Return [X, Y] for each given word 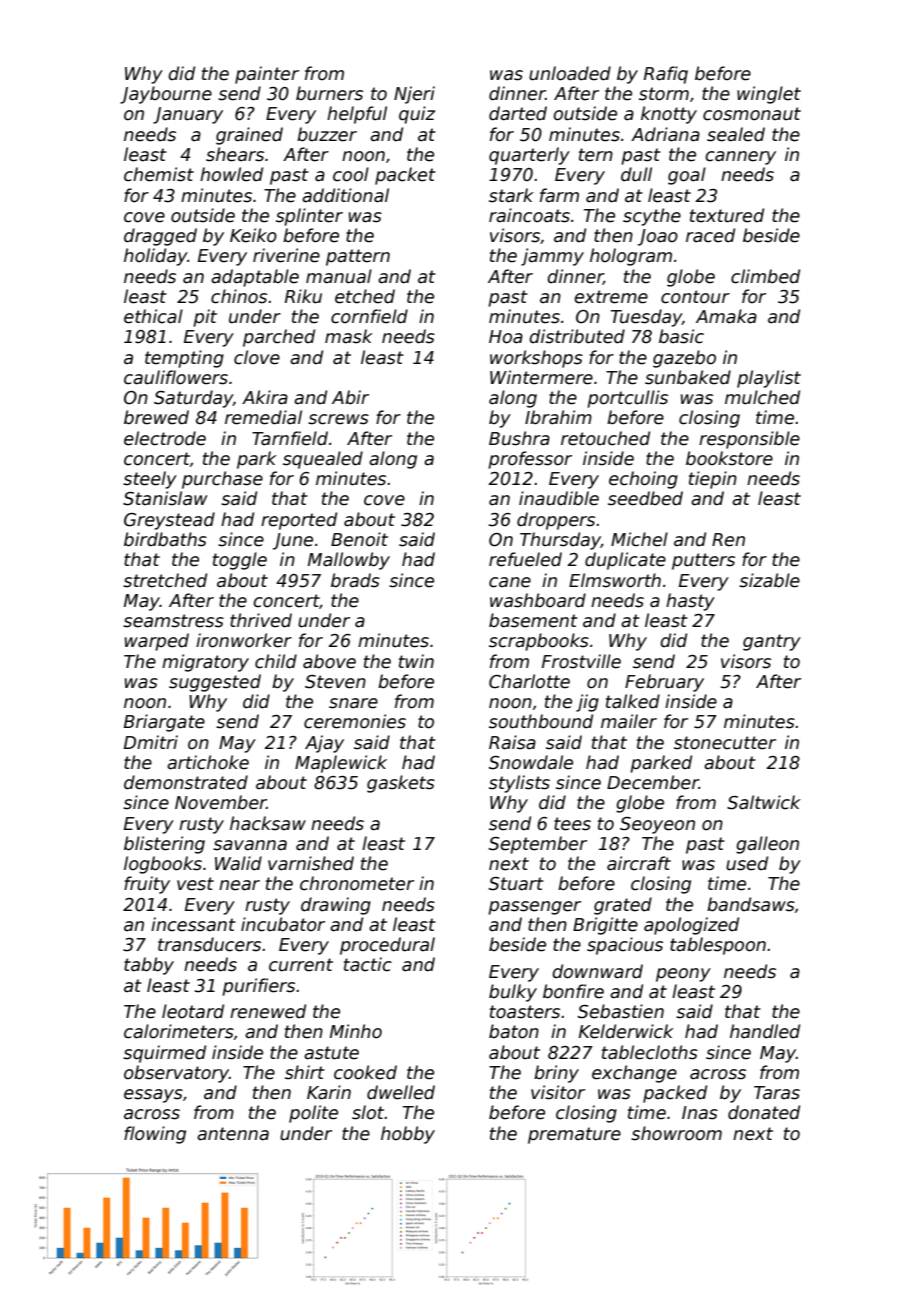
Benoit [359, 539]
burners [329, 93]
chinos [239, 296]
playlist [769, 379]
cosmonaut [752, 114]
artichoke [208, 762]
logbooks [163, 865]
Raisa [512, 742]
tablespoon [718, 946]
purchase [222, 480]
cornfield [369, 316]
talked [633, 701]
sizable [769, 580]
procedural [387, 946]
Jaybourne [166, 95]
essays [153, 1096]
